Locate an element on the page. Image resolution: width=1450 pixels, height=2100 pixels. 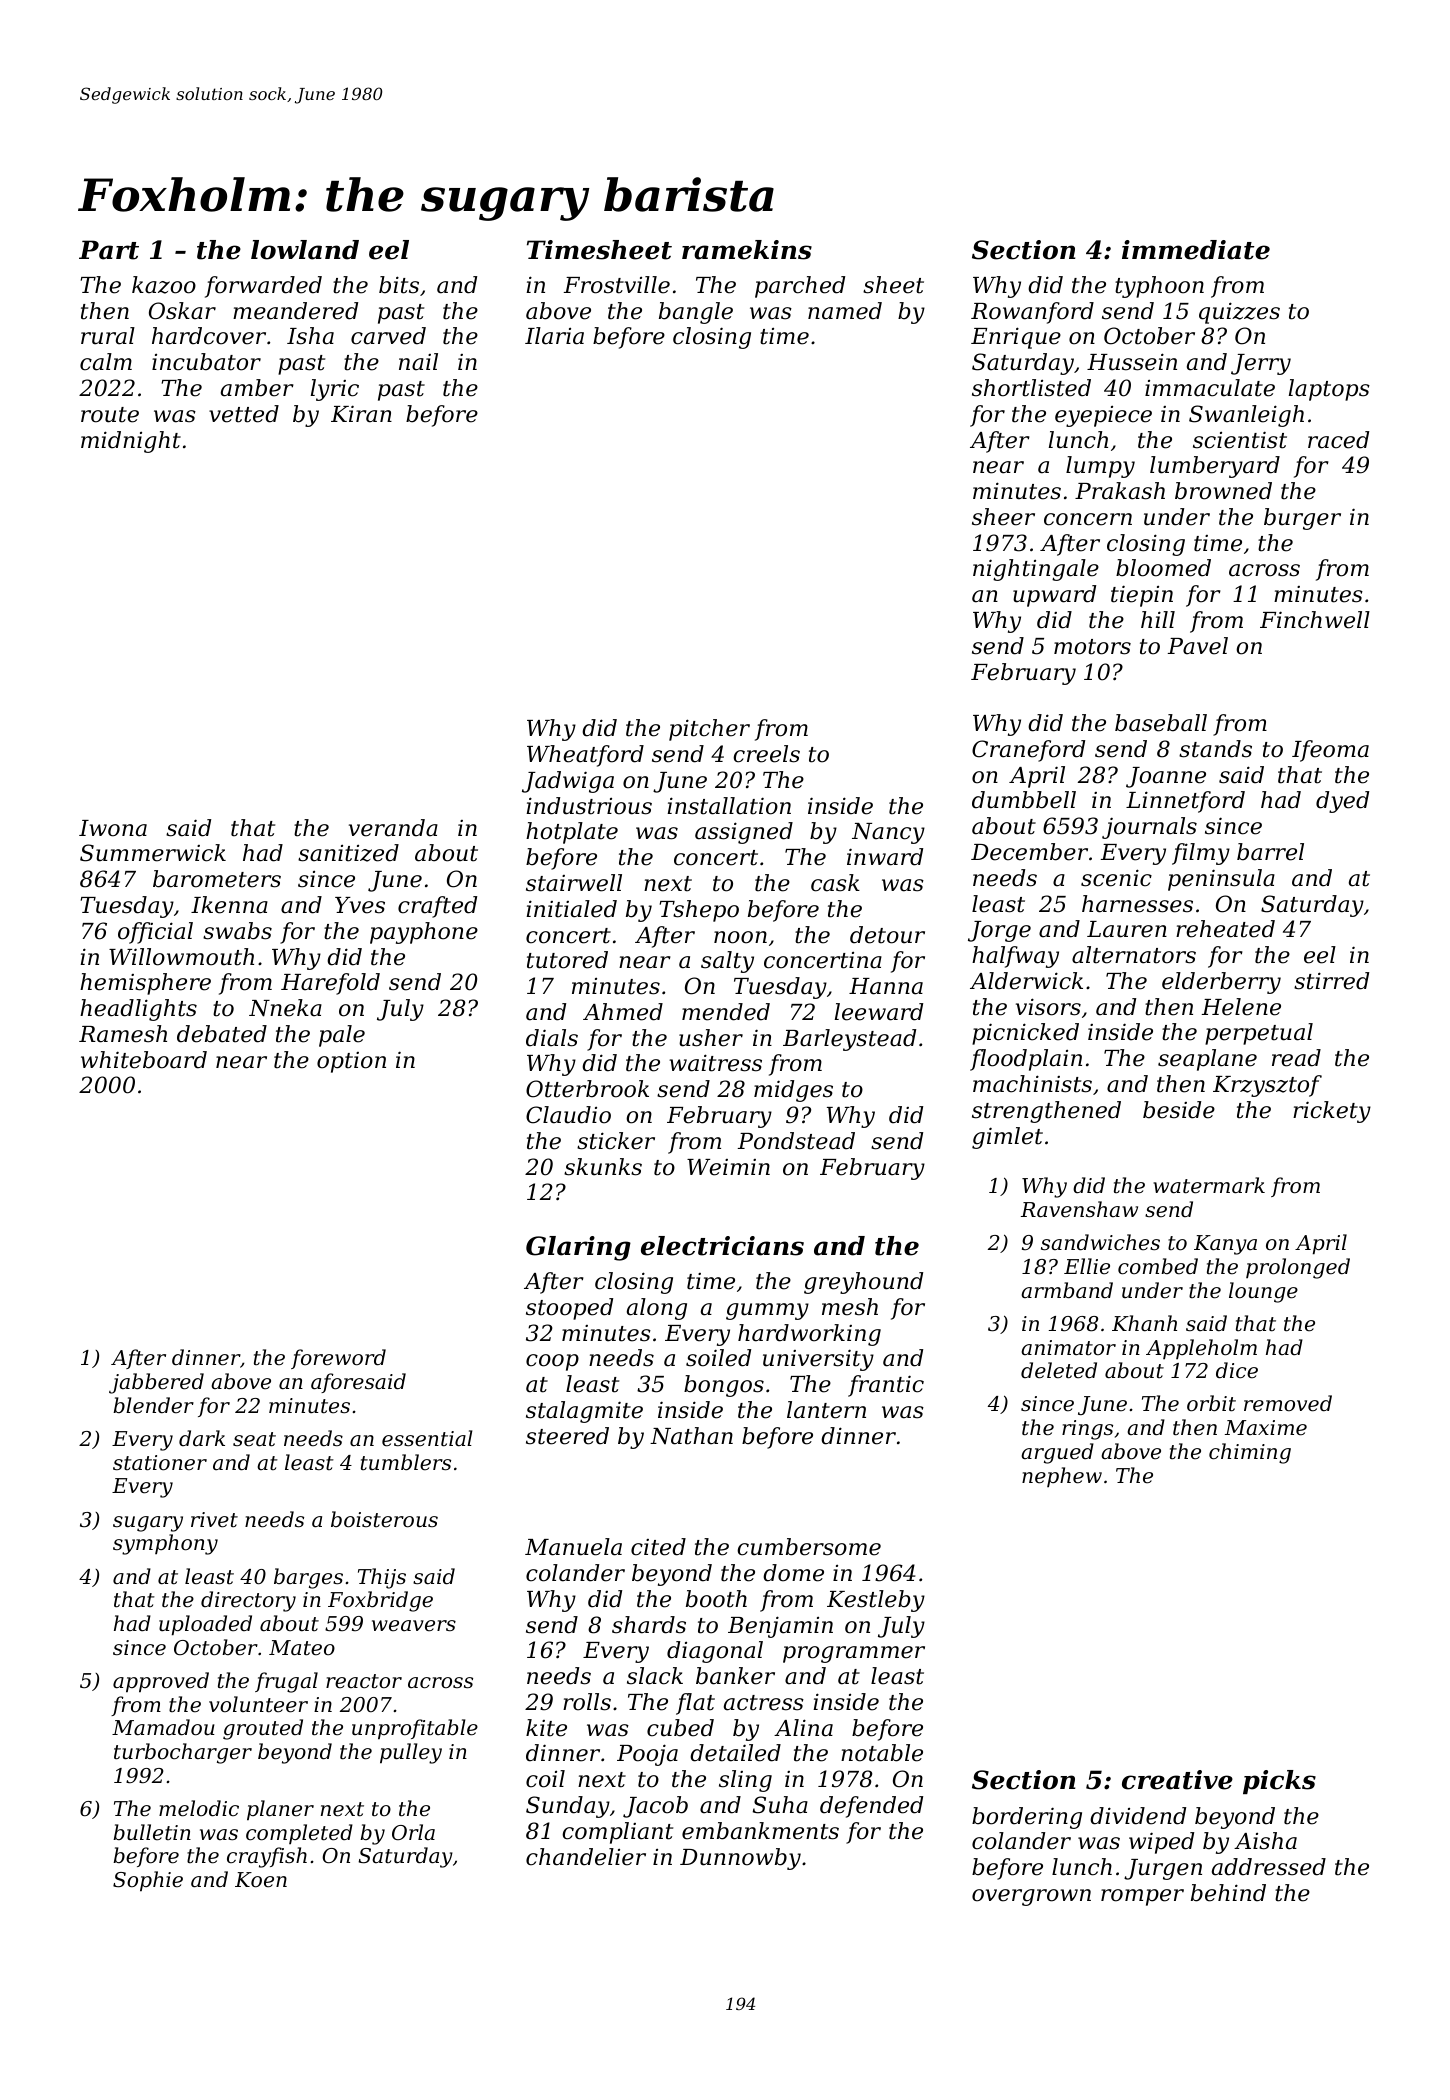
rivet is located at coordinates (214, 1520).
